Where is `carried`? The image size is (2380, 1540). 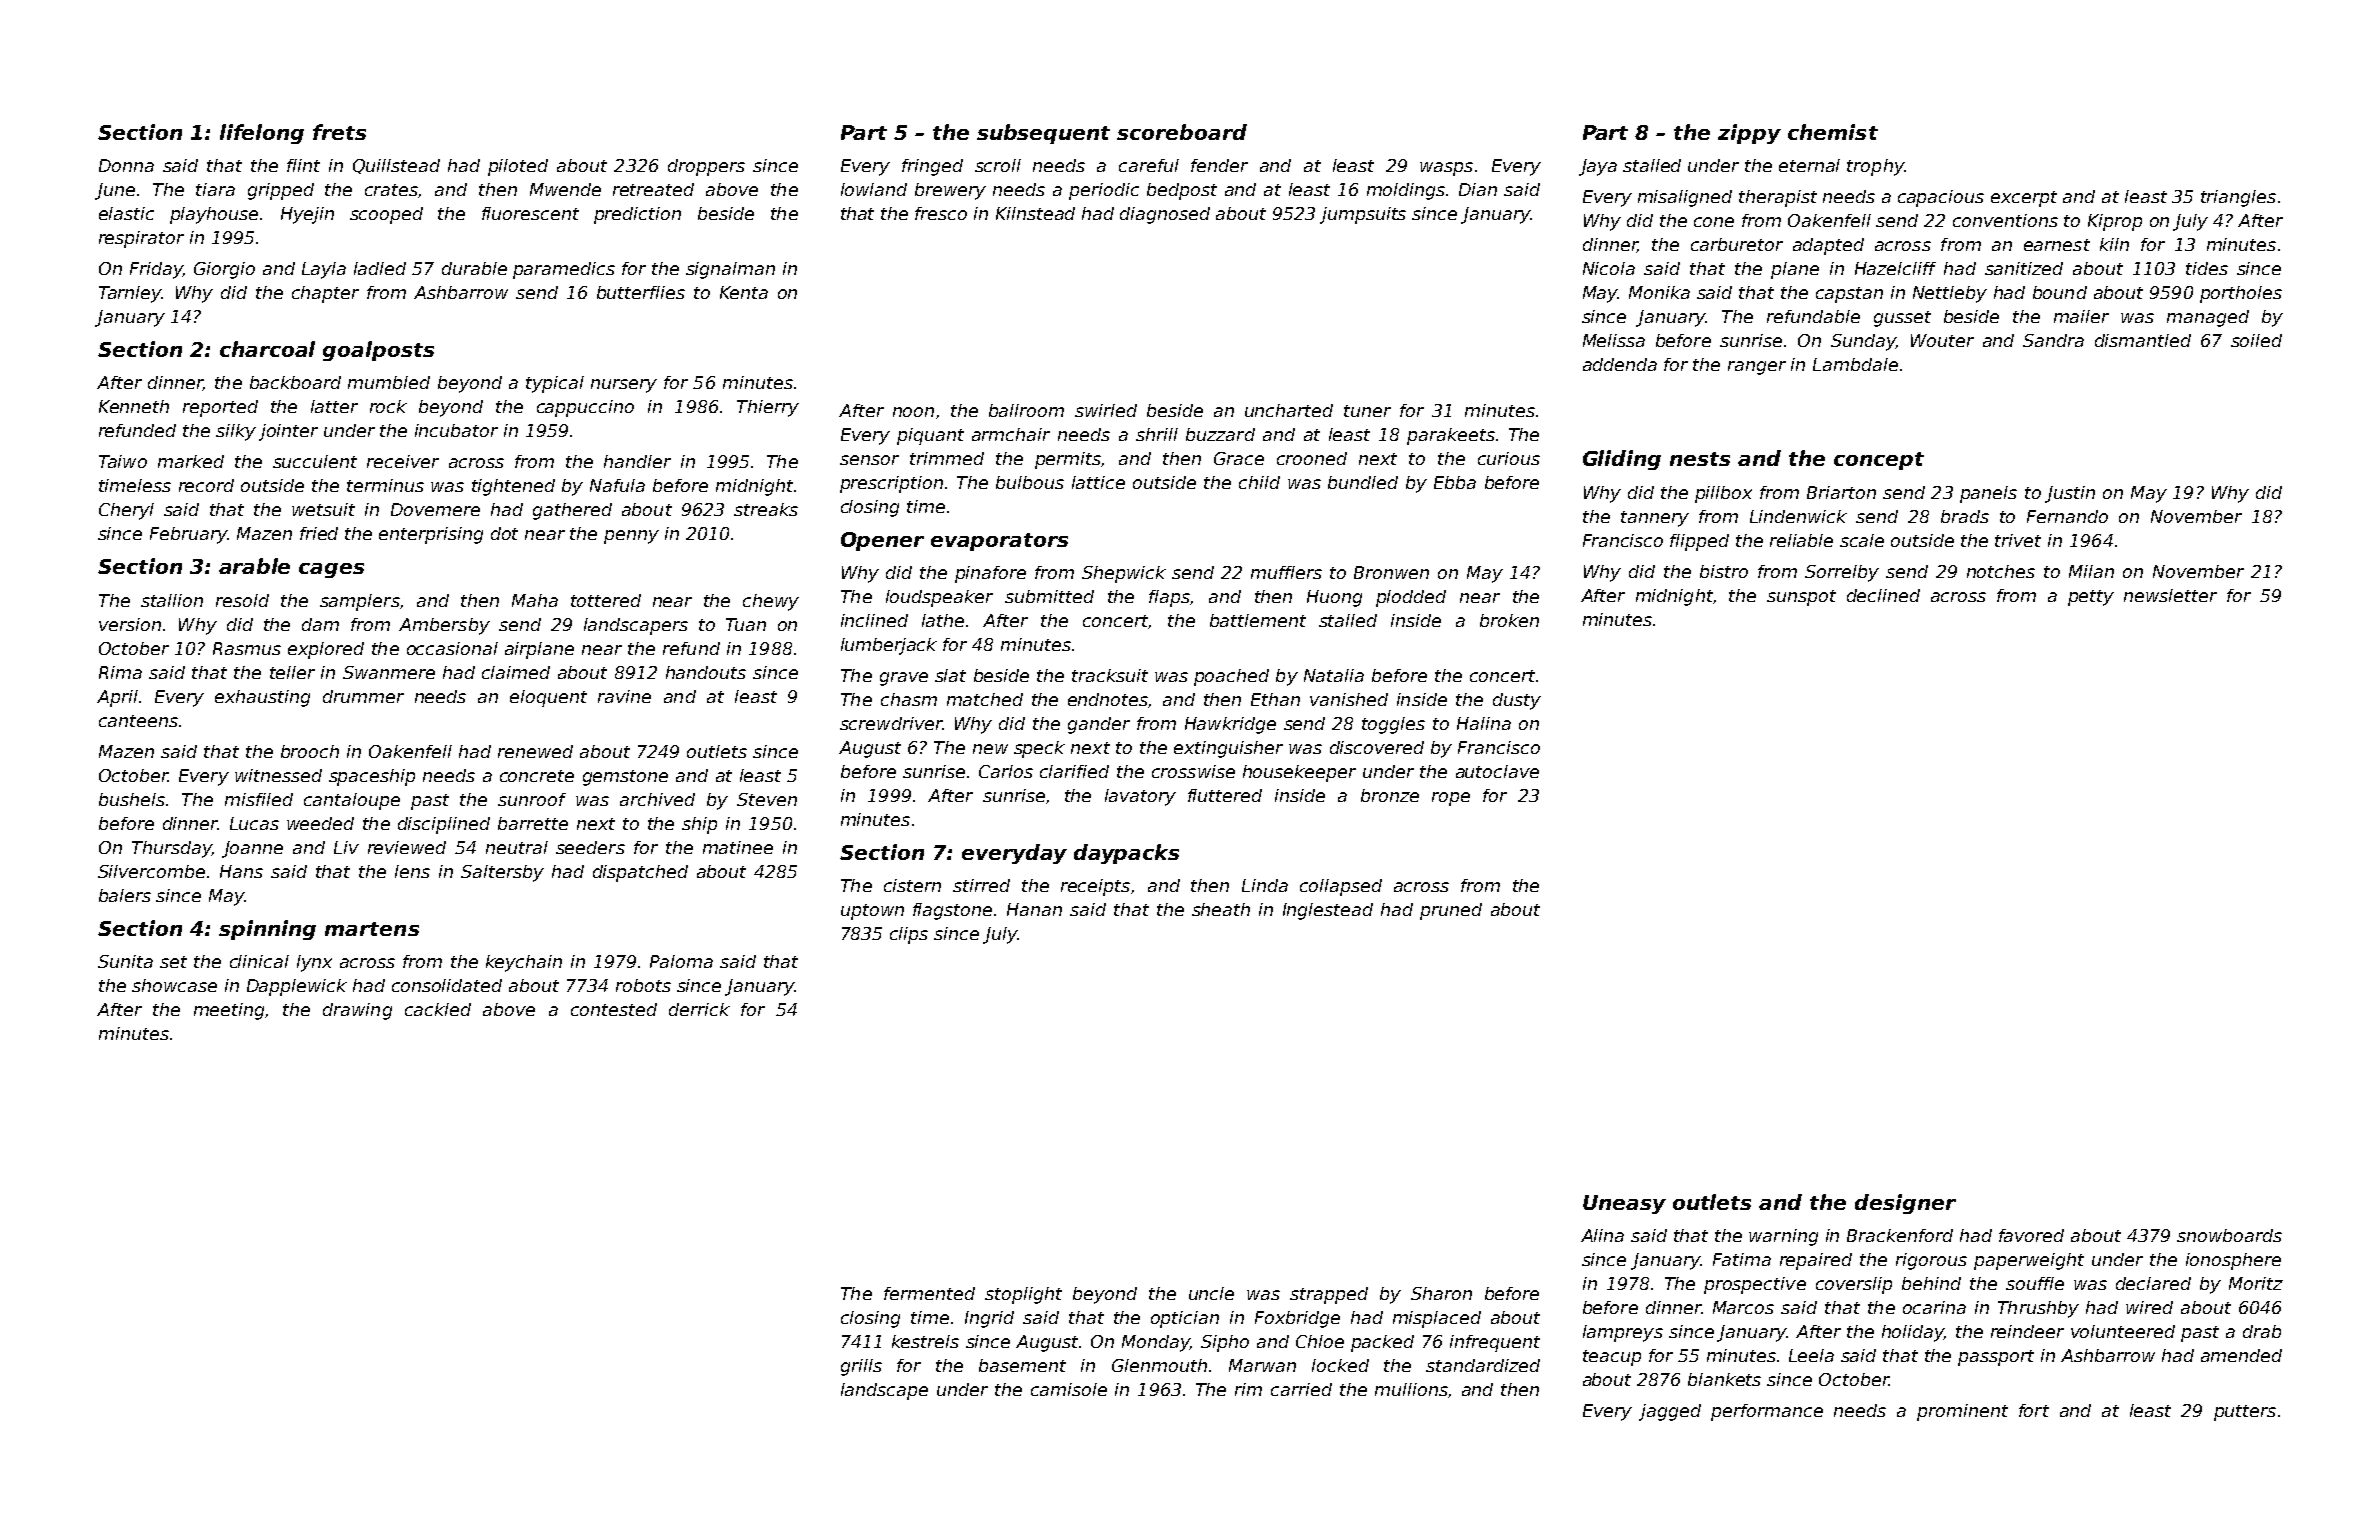
carried is located at coordinates (1301, 1389).
